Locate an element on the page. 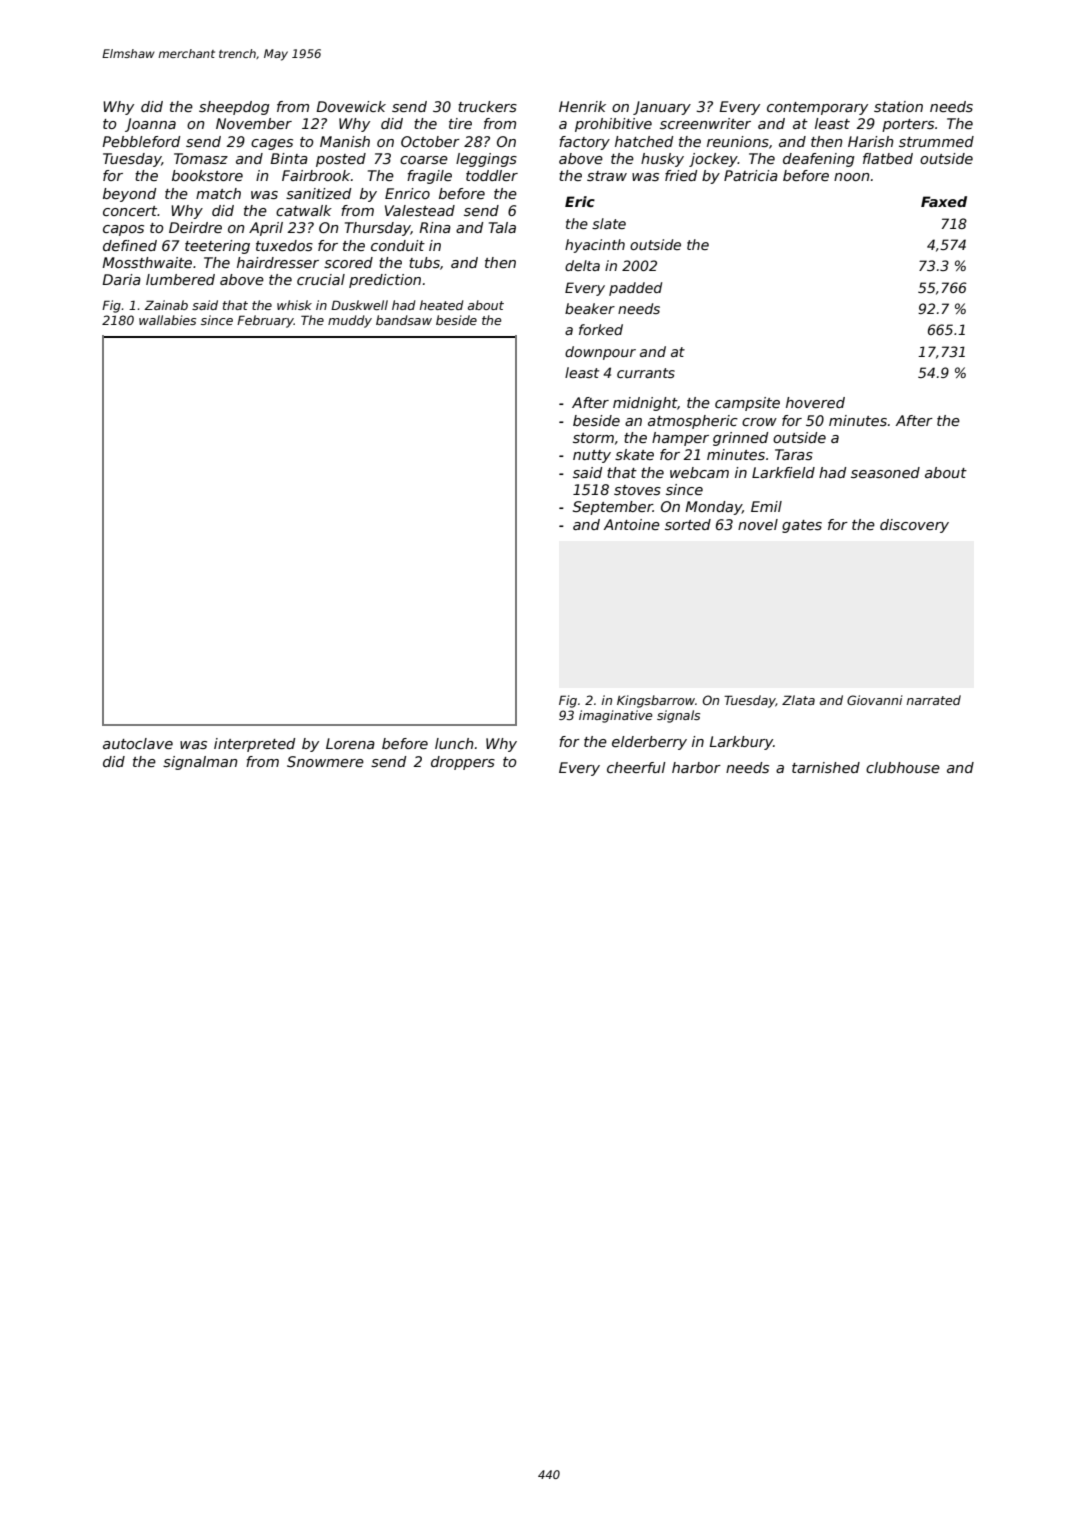  truckers is located at coordinates (487, 106).
